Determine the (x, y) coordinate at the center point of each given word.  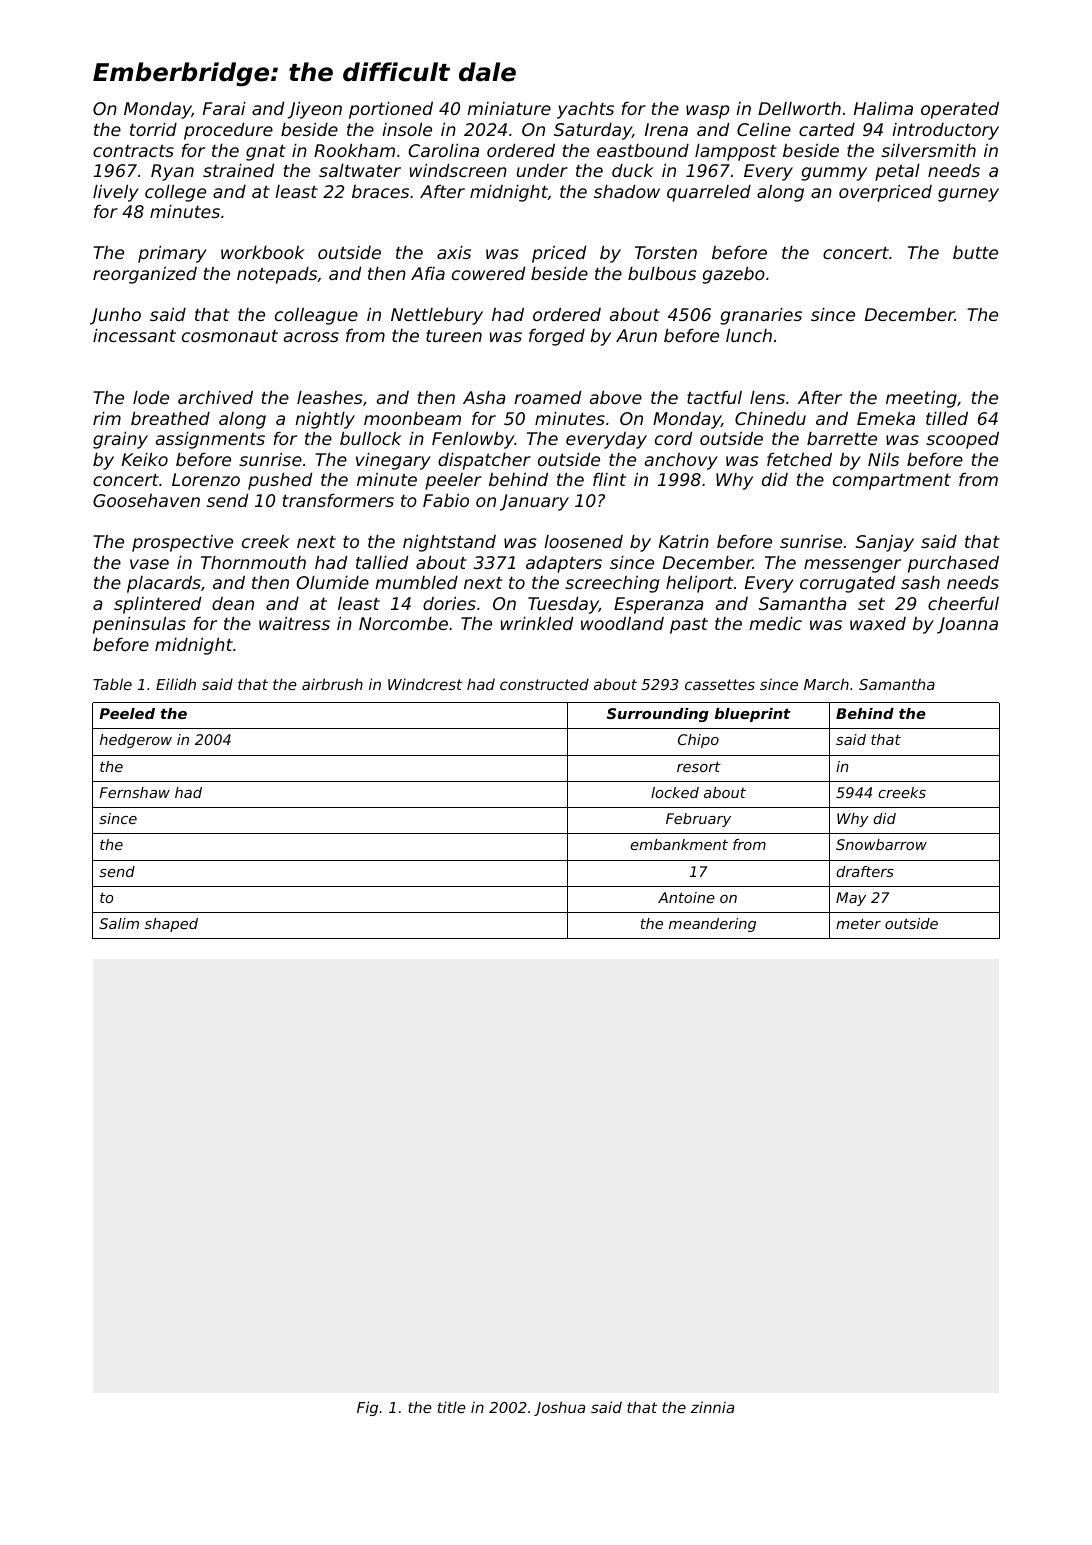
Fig (367, 1408)
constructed (544, 684)
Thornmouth (253, 562)
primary (172, 254)
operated (960, 110)
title (452, 1407)
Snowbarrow (881, 844)
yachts (585, 110)
